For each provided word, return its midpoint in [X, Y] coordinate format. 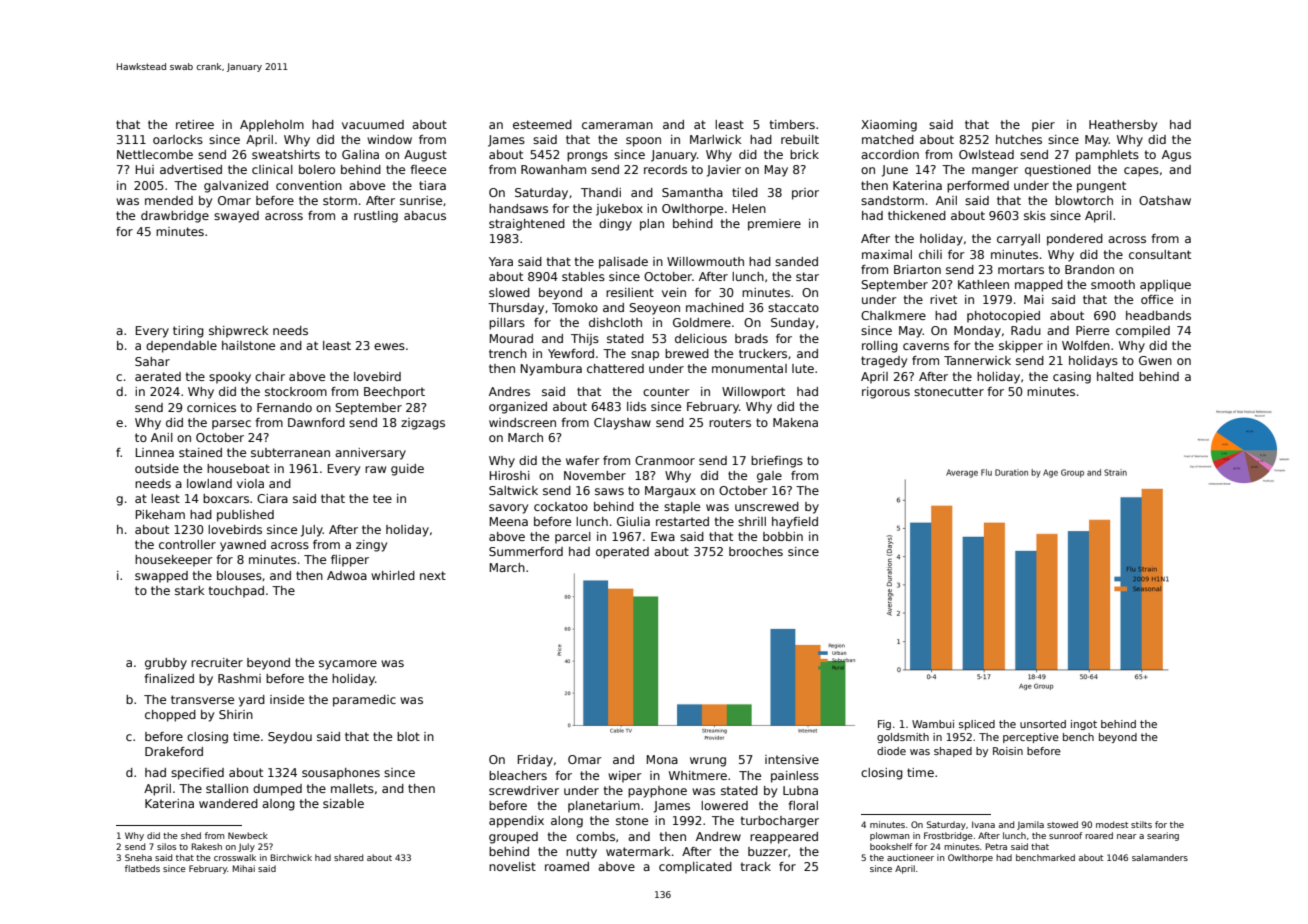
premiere [774, 225]
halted [1115, 376]
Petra [996, 846]
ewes [389, 346]
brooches [756, 551]
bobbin [783, 536]
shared [348, 857]
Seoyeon [654, 309]
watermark [638, 851]
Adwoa [347, 575]
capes [1141, 172]
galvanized [236, 187]
